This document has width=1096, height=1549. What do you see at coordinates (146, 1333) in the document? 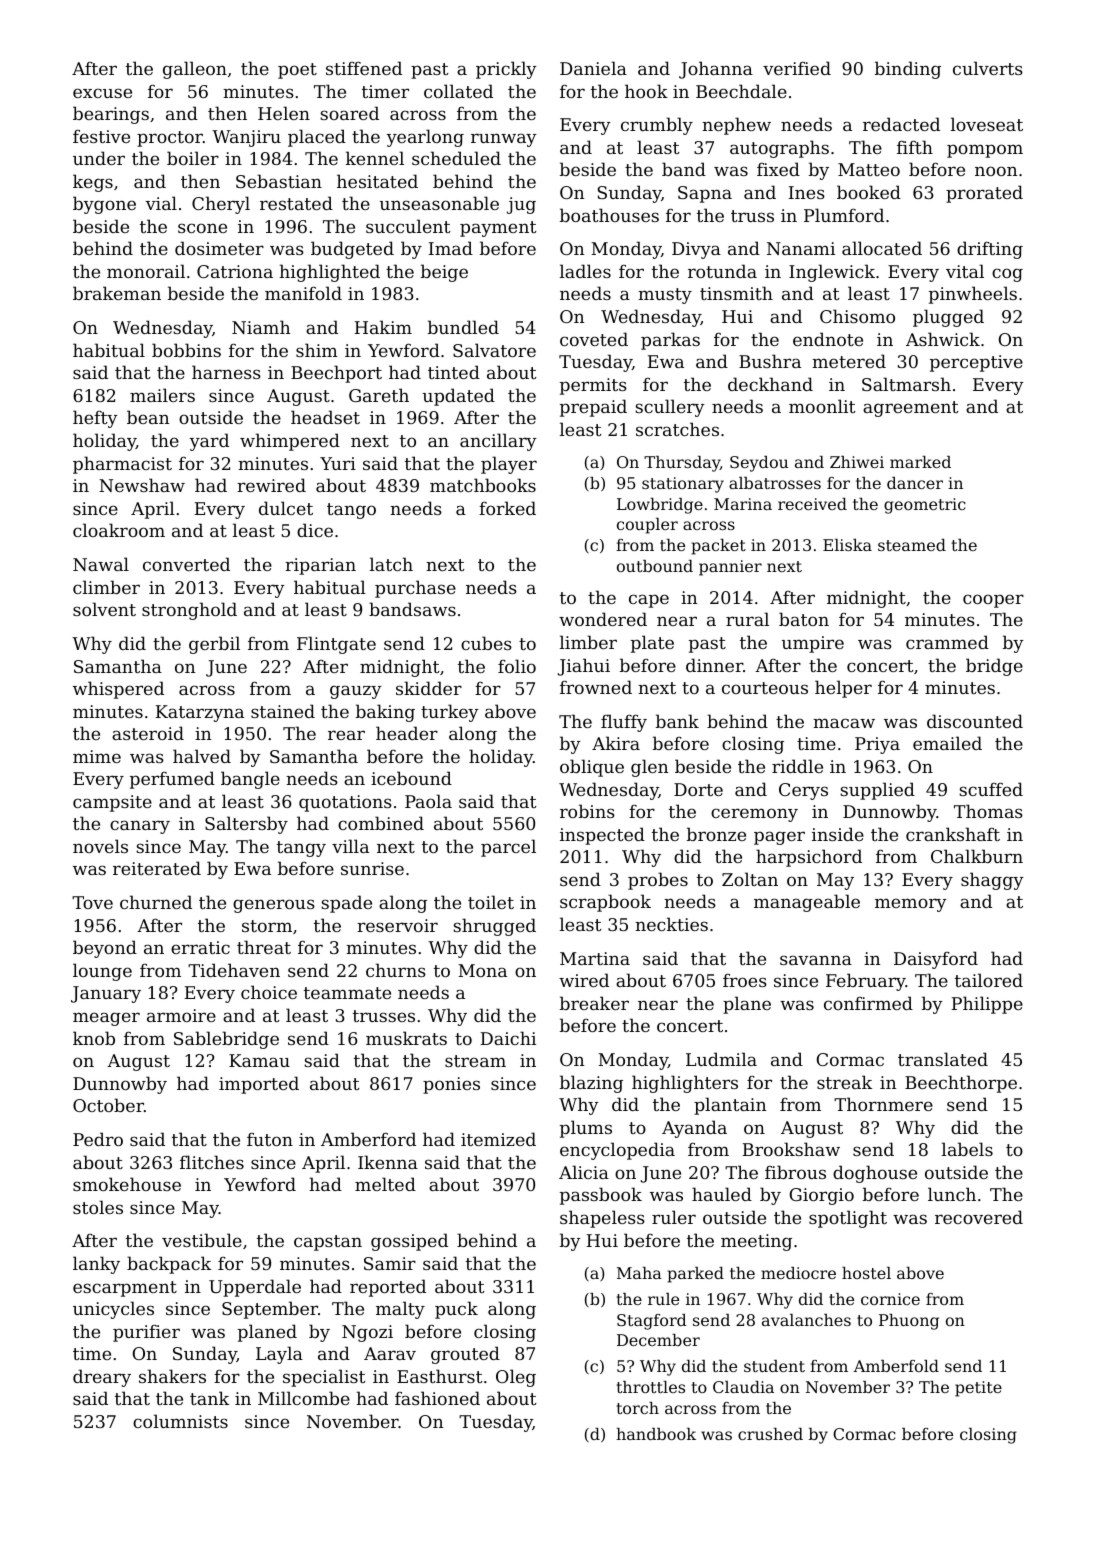
I see `purifier` at bounding box center [146, 1333].
